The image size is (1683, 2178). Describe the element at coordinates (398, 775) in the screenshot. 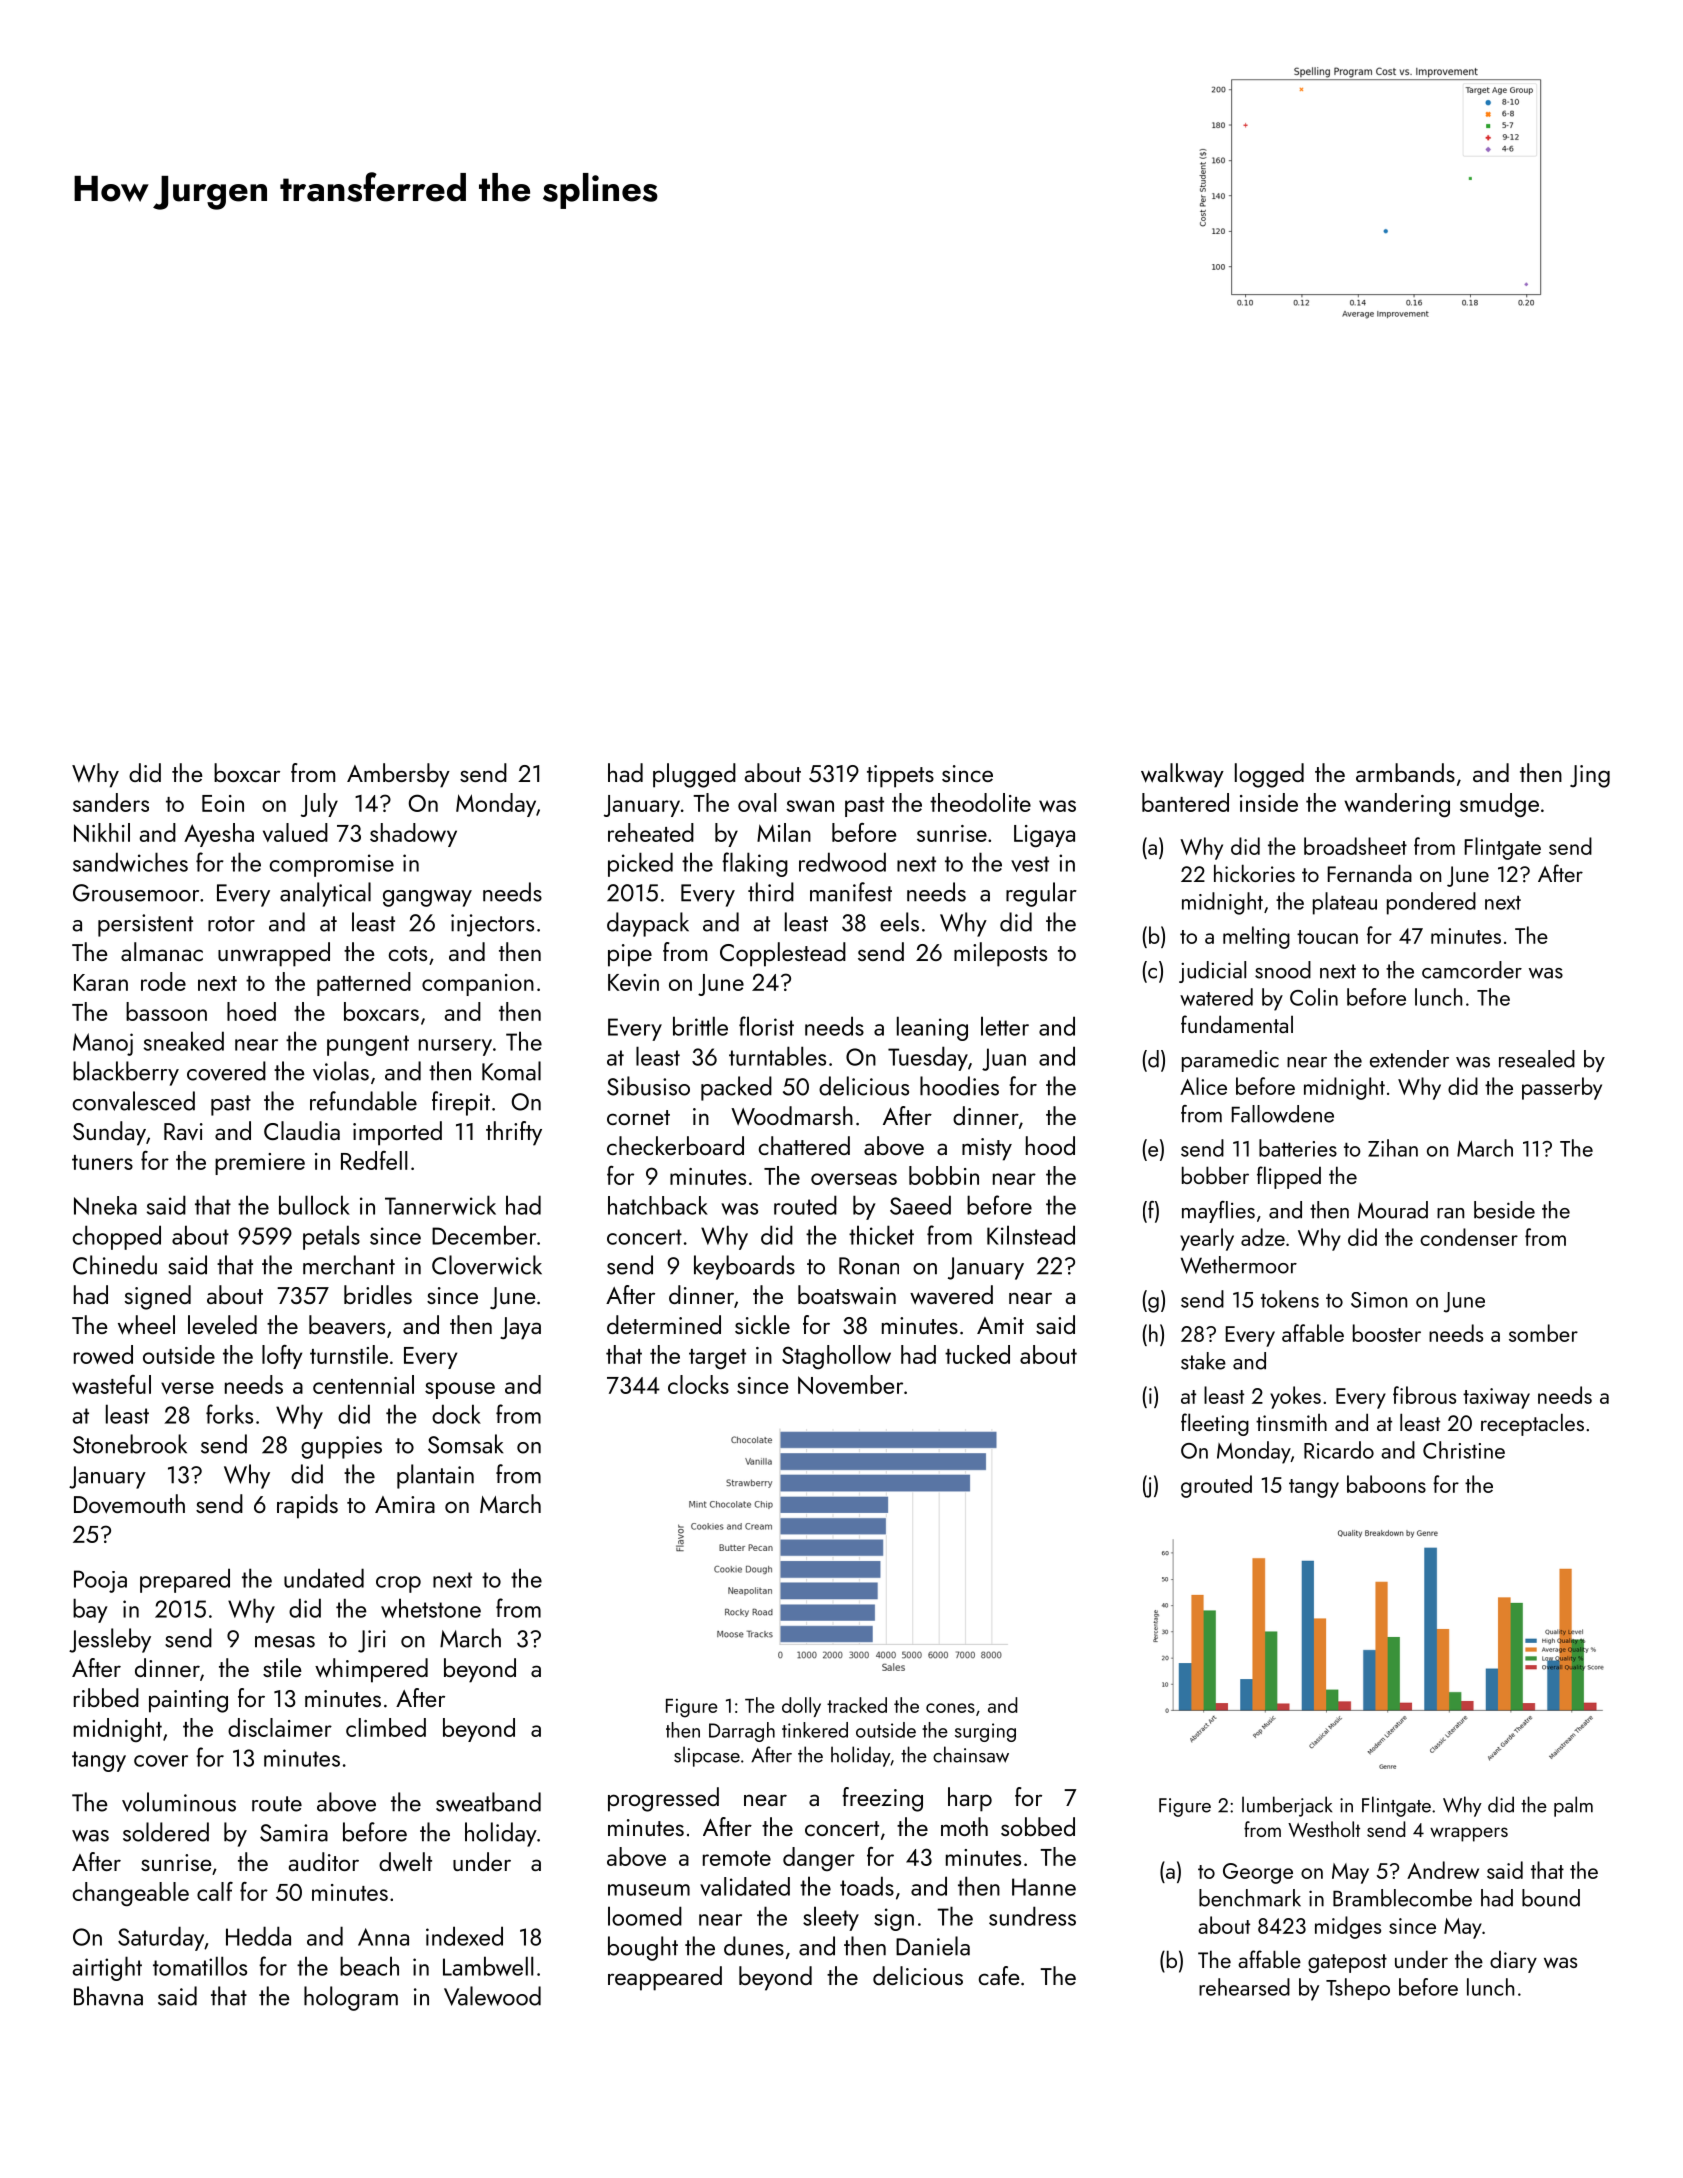

I see `Ambersby` at that location.
